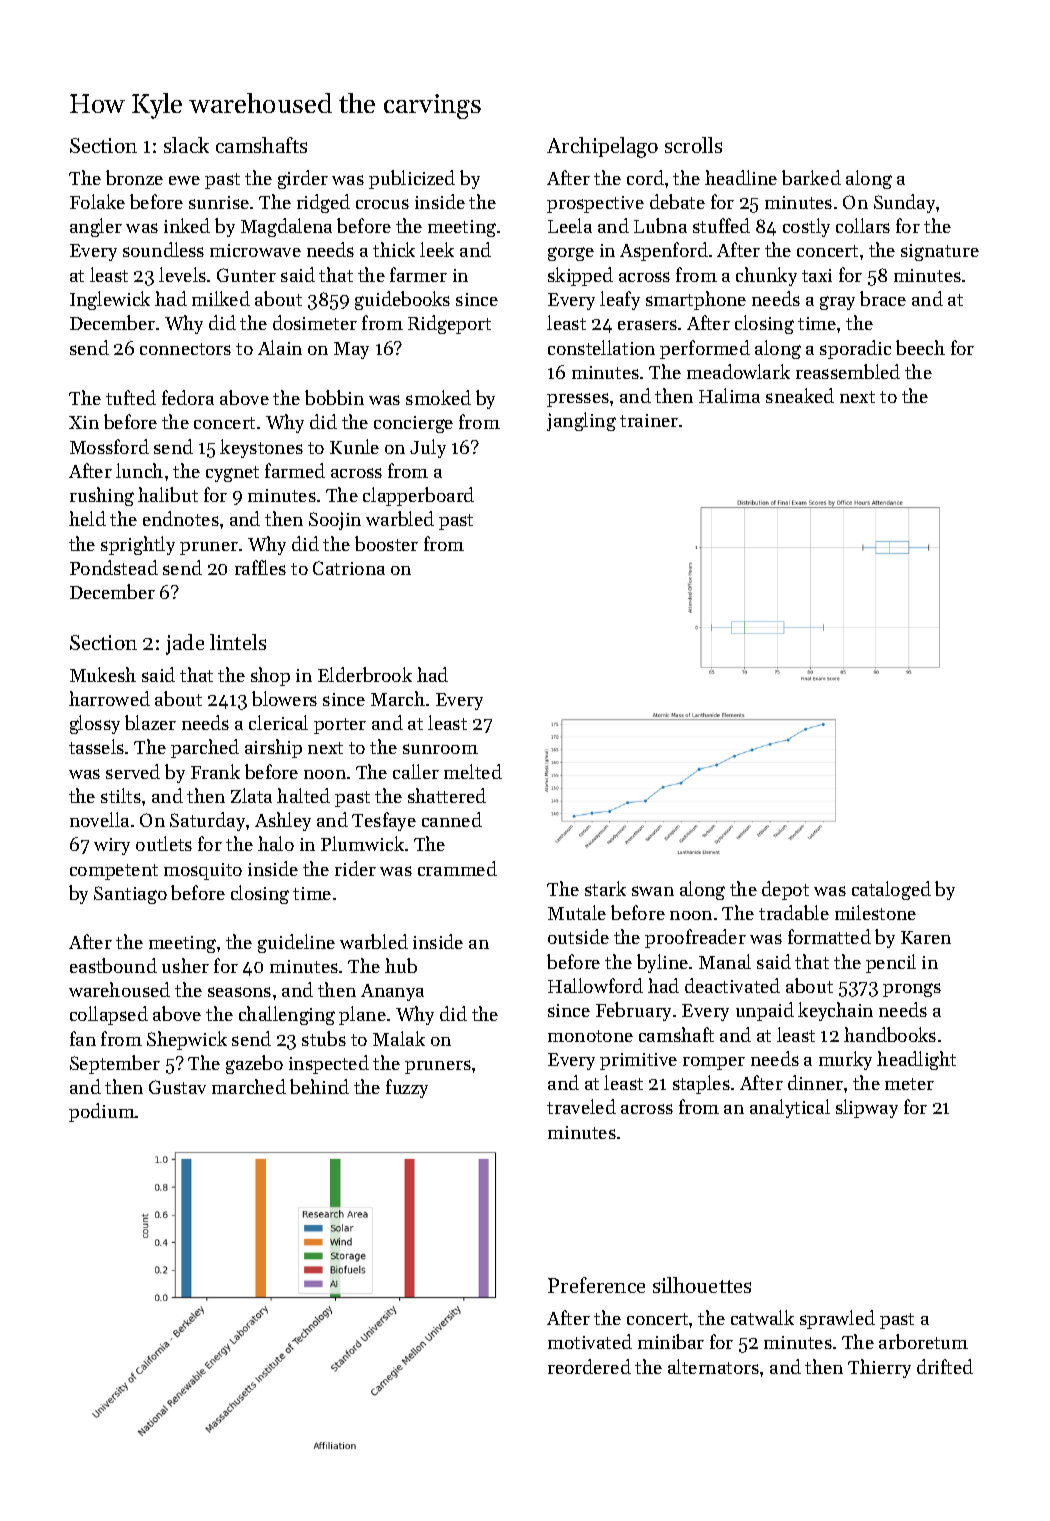 The height and width of the screenshot is (1521, 1050). I want to click on Santiago, so click(130, 895).
